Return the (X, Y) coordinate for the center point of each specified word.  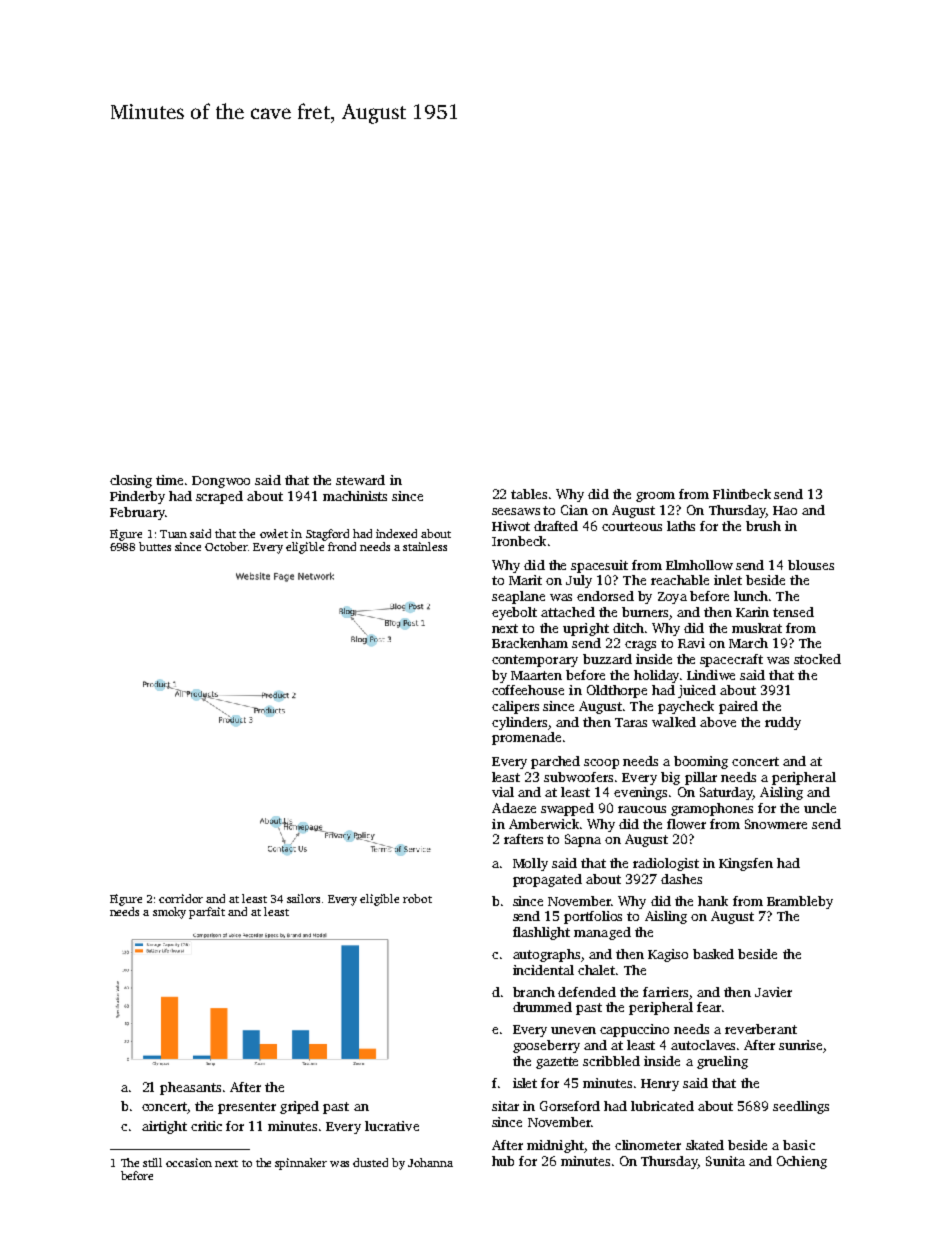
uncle (820, 808)
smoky (169, 913)
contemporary (535, 661)
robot (417, 898)
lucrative (392, 1126)
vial (503, 792)
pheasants (190, 1088)
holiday (656, 676)
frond (342, 546)
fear (709, 1007)
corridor (181, 898)
